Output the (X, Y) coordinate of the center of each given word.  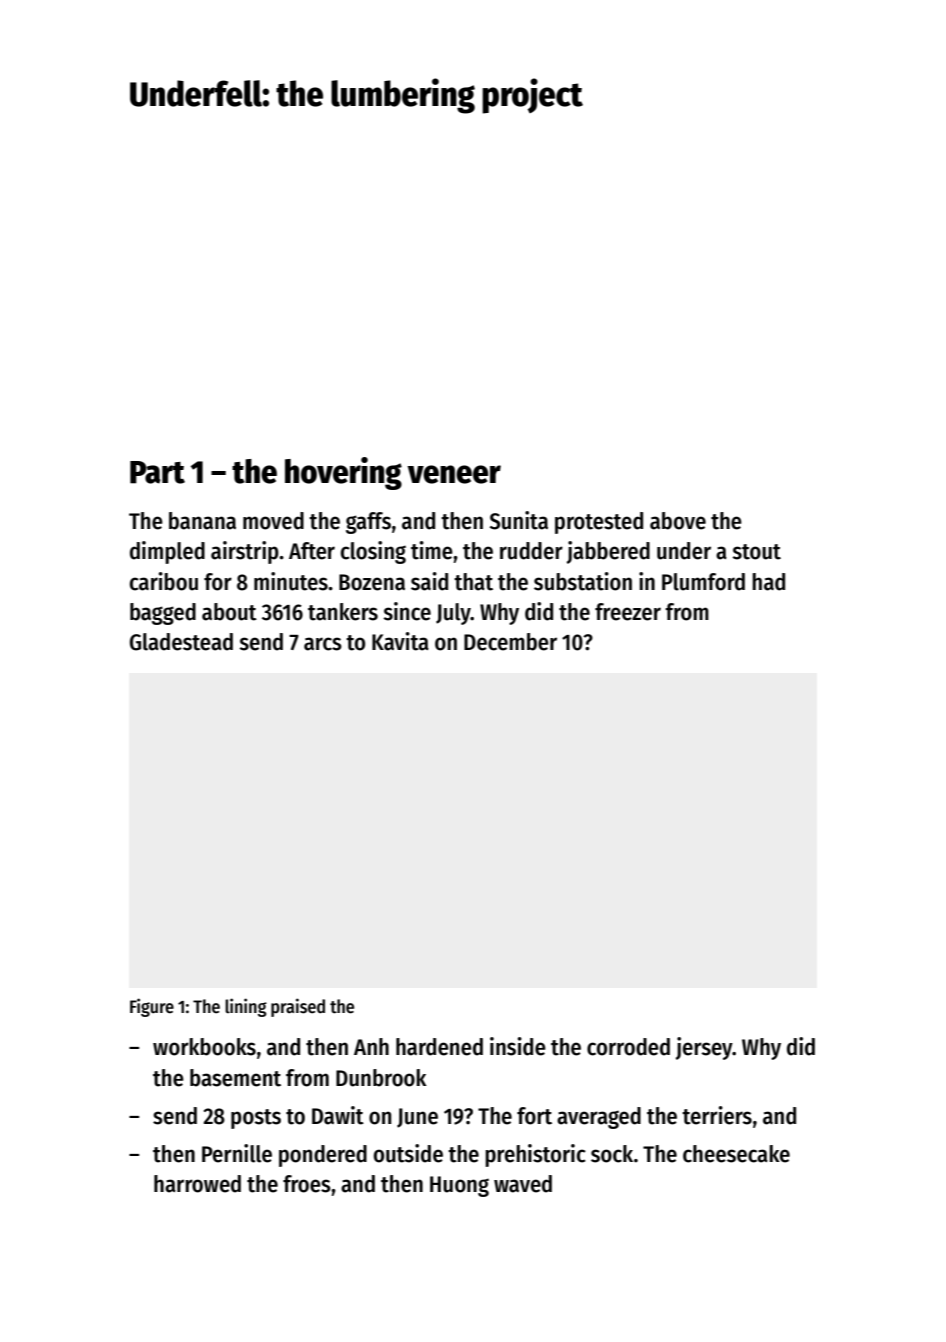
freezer (628, 612)
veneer (454, 474)
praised (298, 1007)
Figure (152, 1007)
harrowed (197, 1184)
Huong (459, 1186)
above (678, 521)
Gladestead (181, 642)
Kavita (400, 641)
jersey (704, 1048)
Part (157, 472)
